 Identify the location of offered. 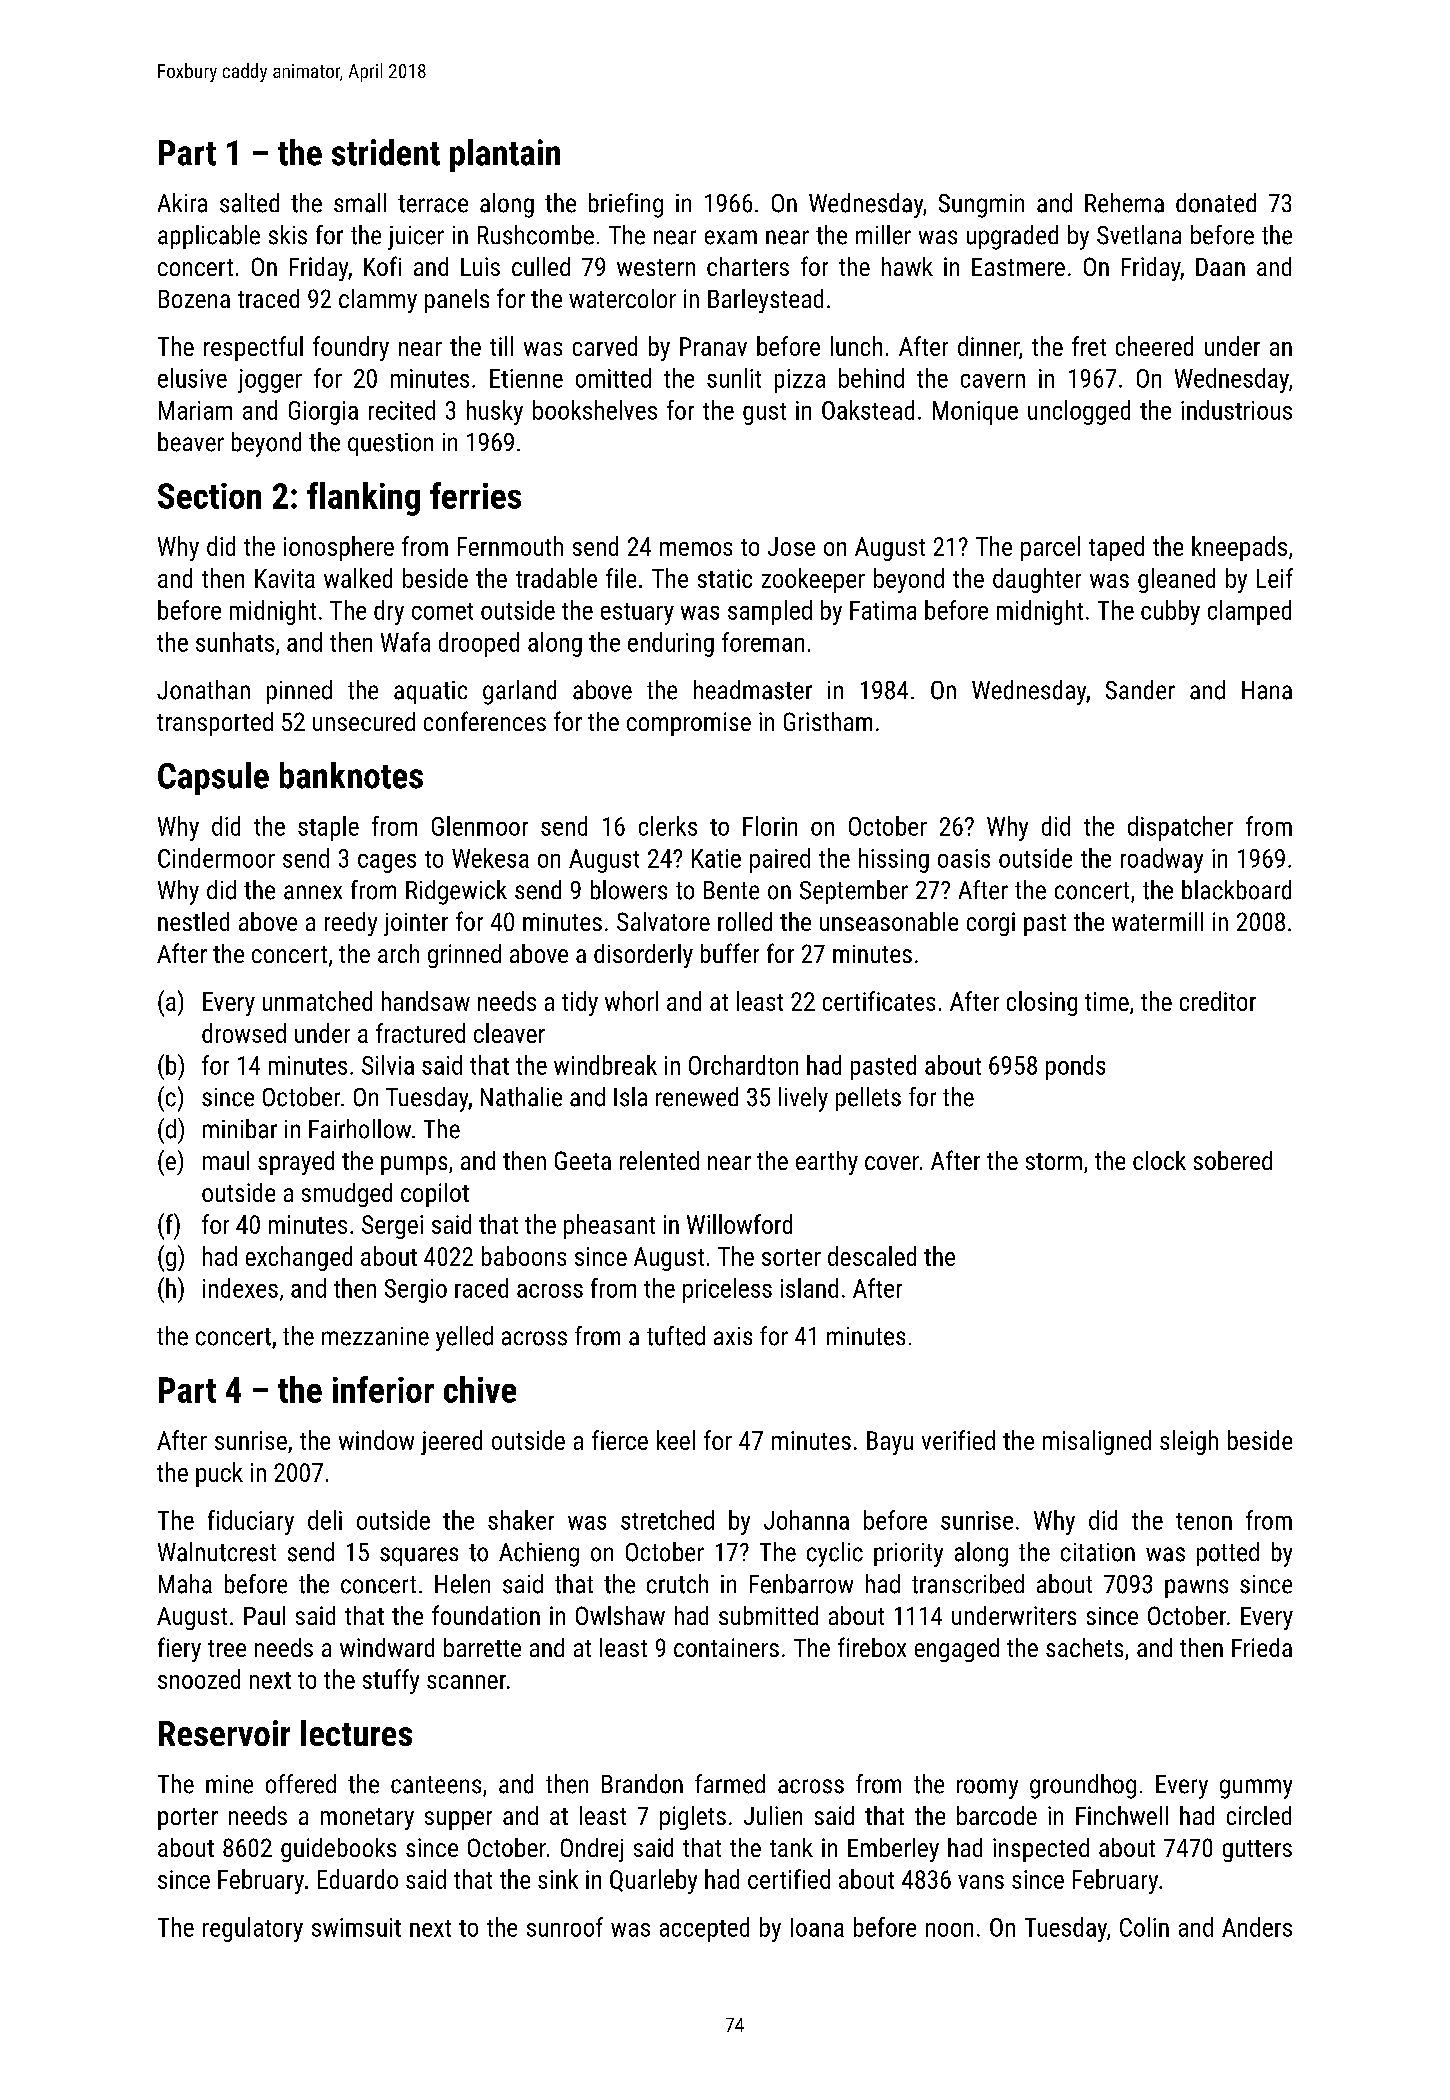
(301, 1784).
